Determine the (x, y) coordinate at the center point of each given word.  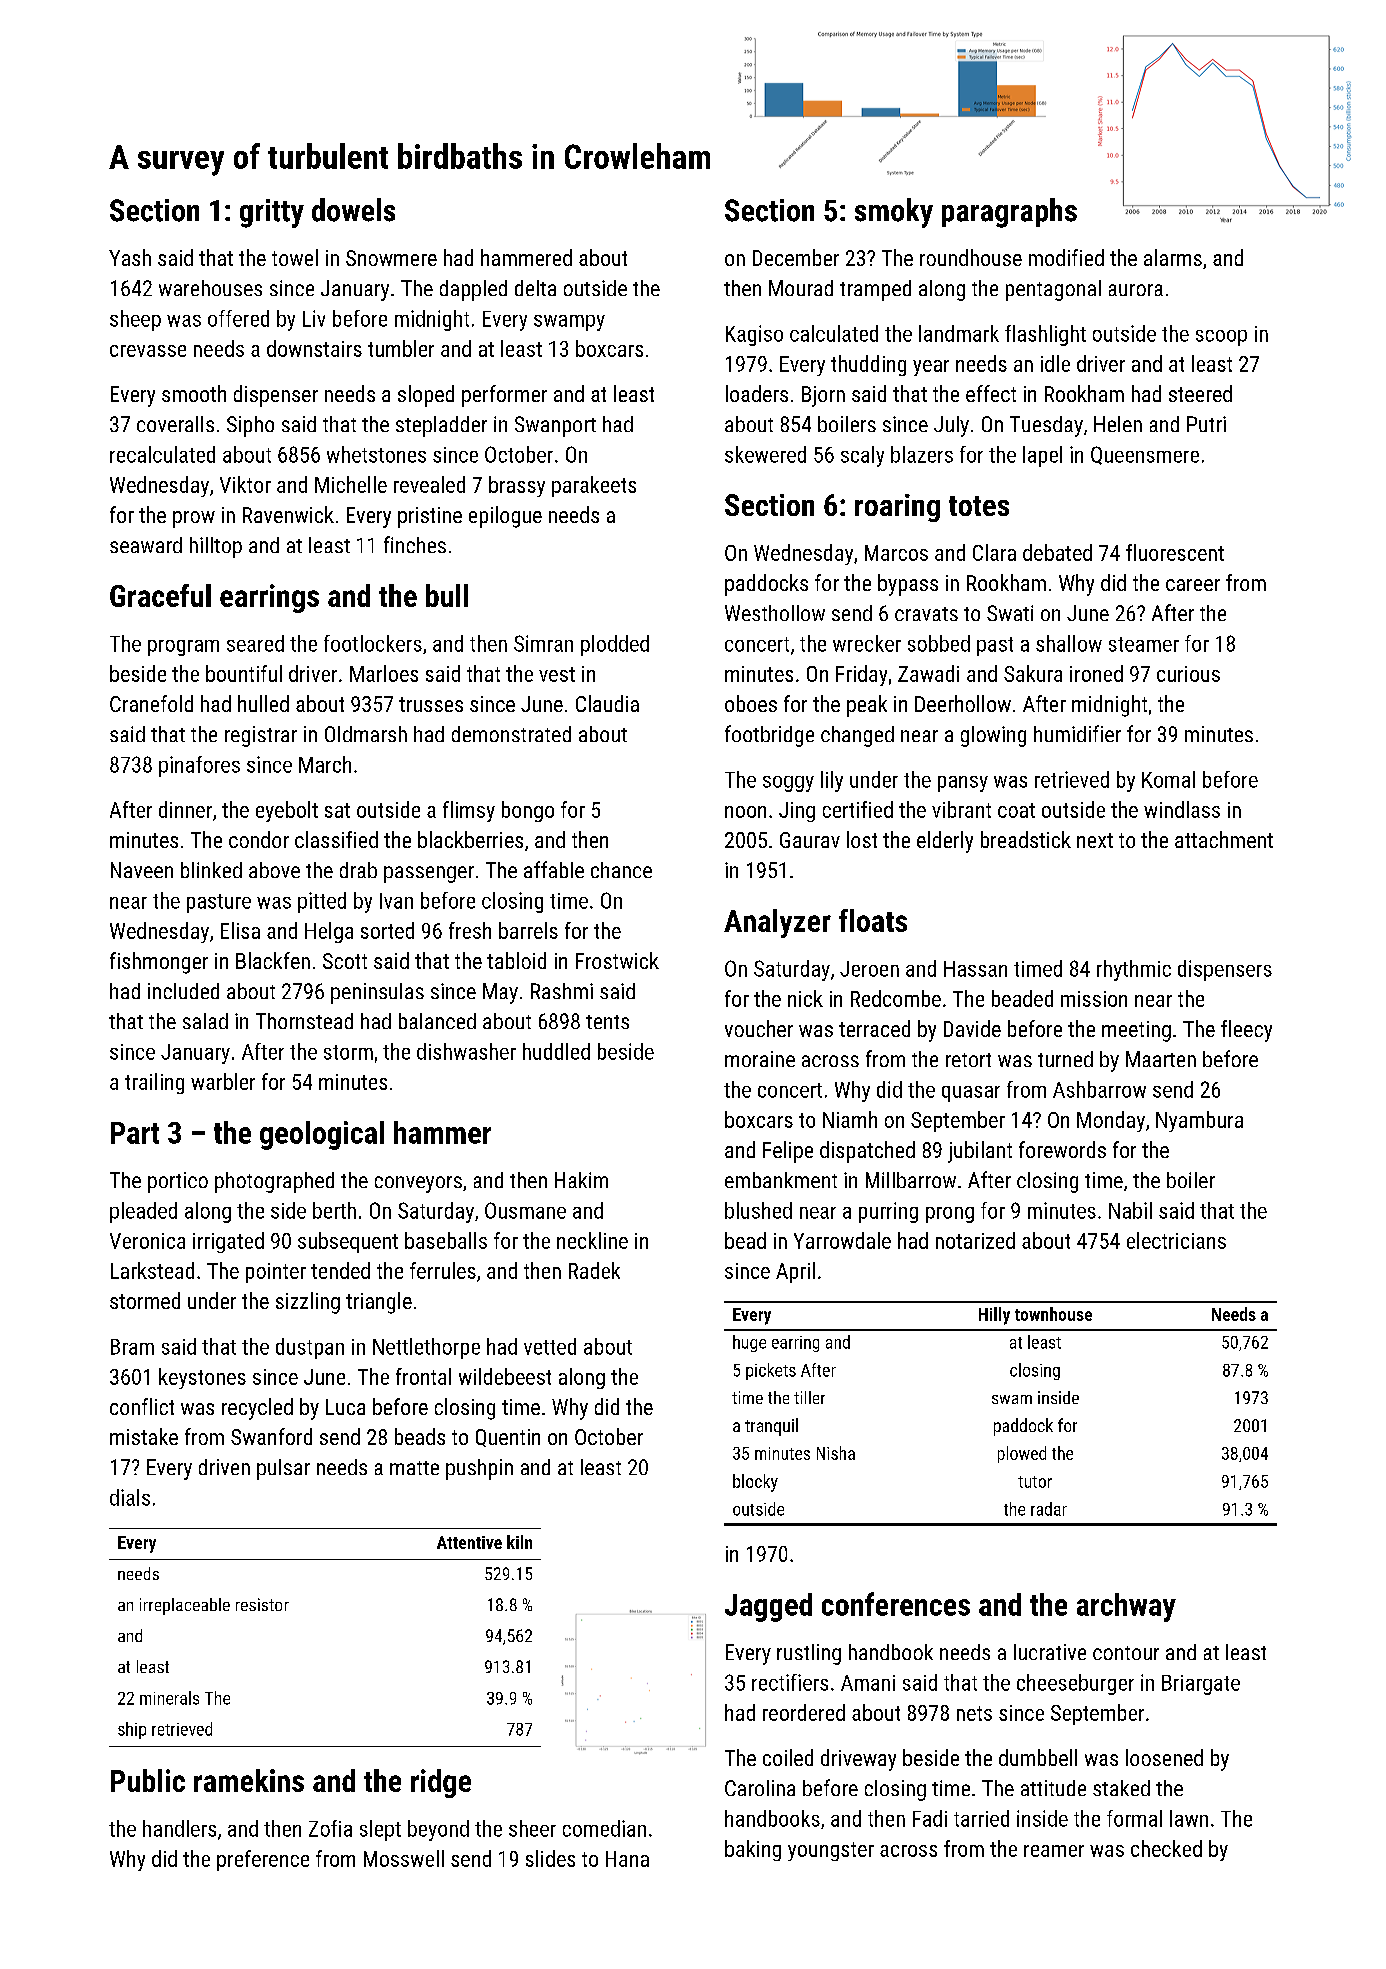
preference (263, 1860)
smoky (894, 213)
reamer (1054, 1851)
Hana (627, 1859)
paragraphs (1009, 213)
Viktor (245, 484)
